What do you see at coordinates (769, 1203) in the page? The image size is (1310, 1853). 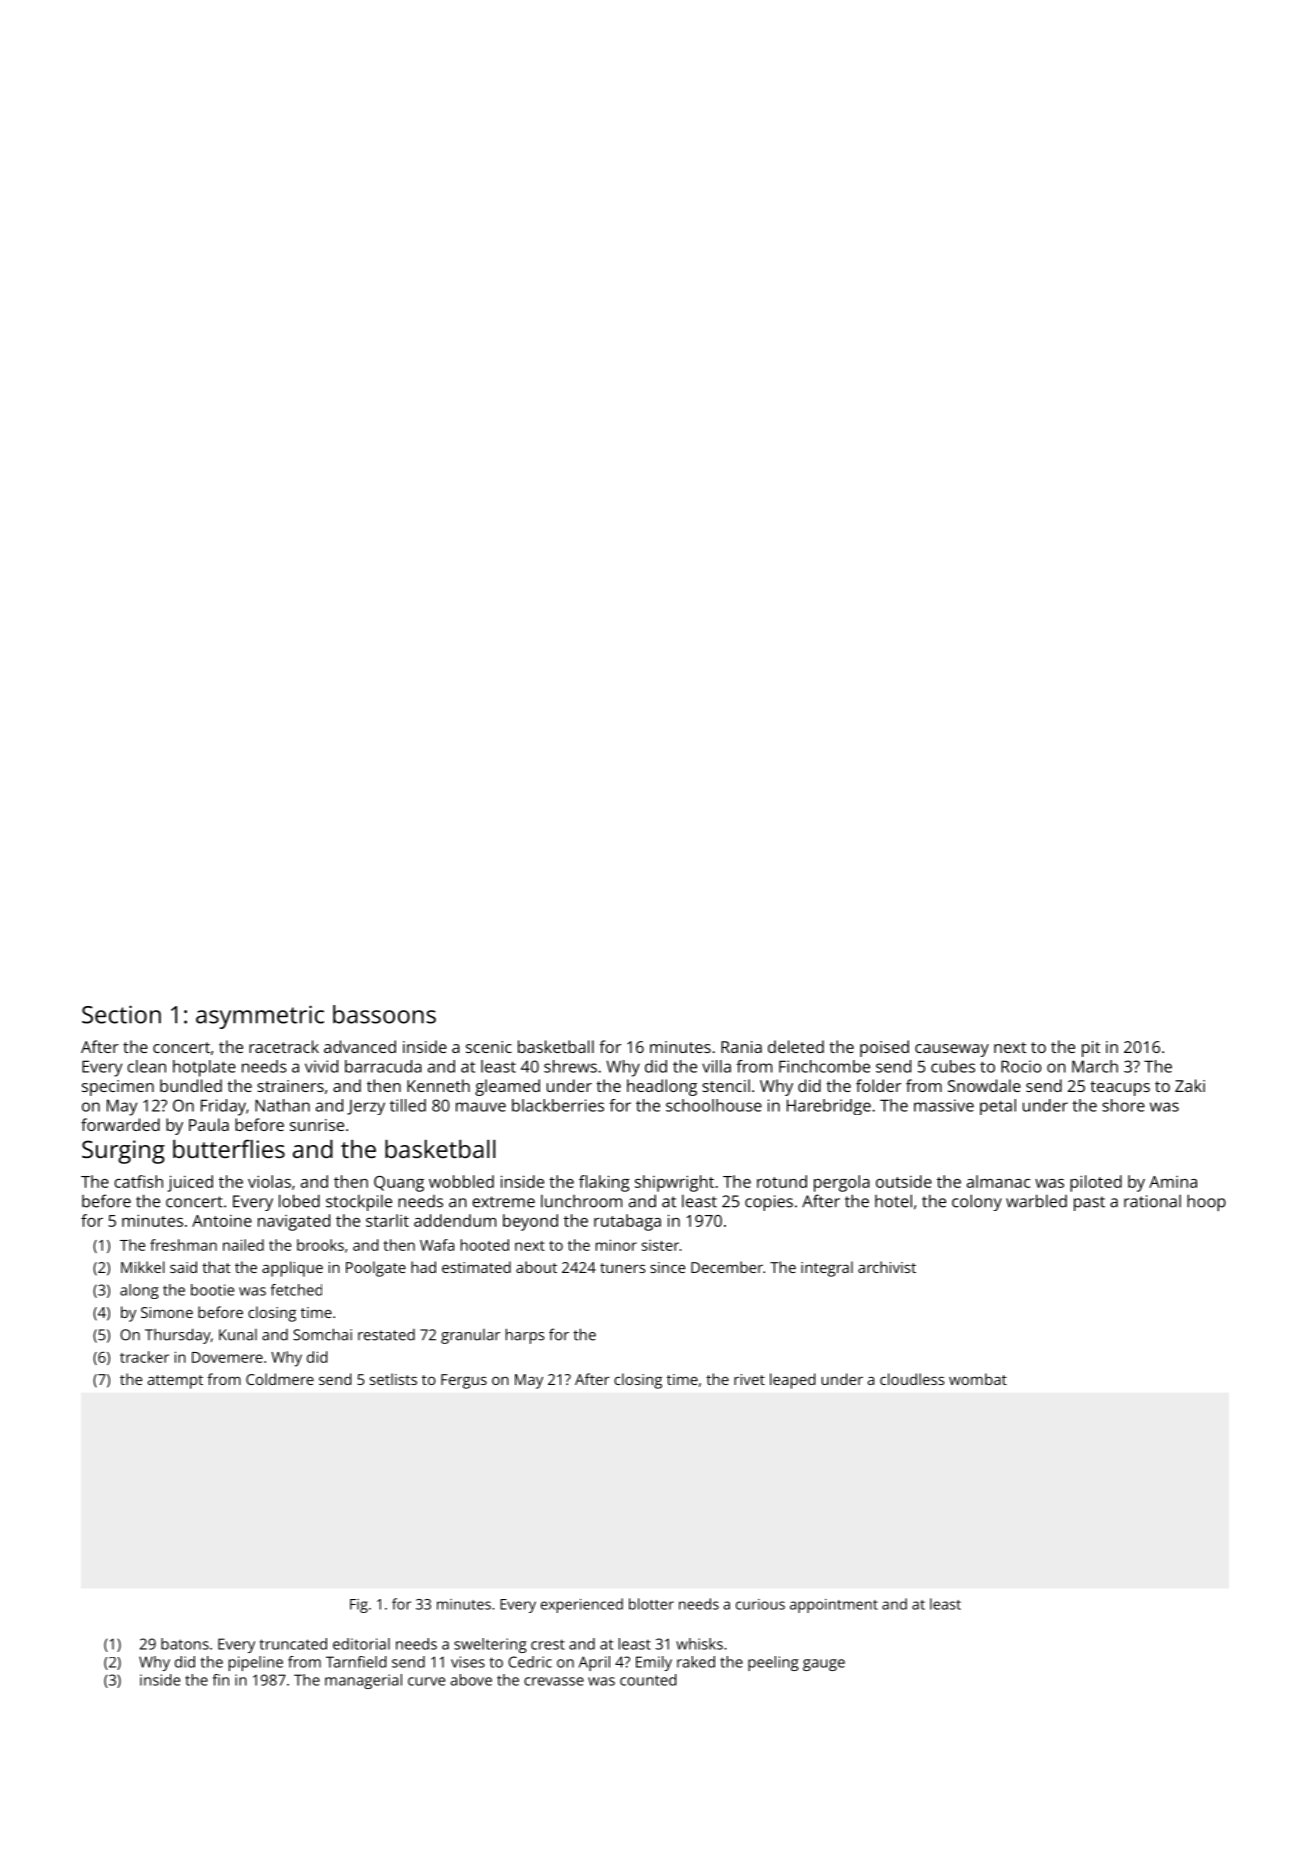 I see `copies` at bounding box center [769, 1203].
